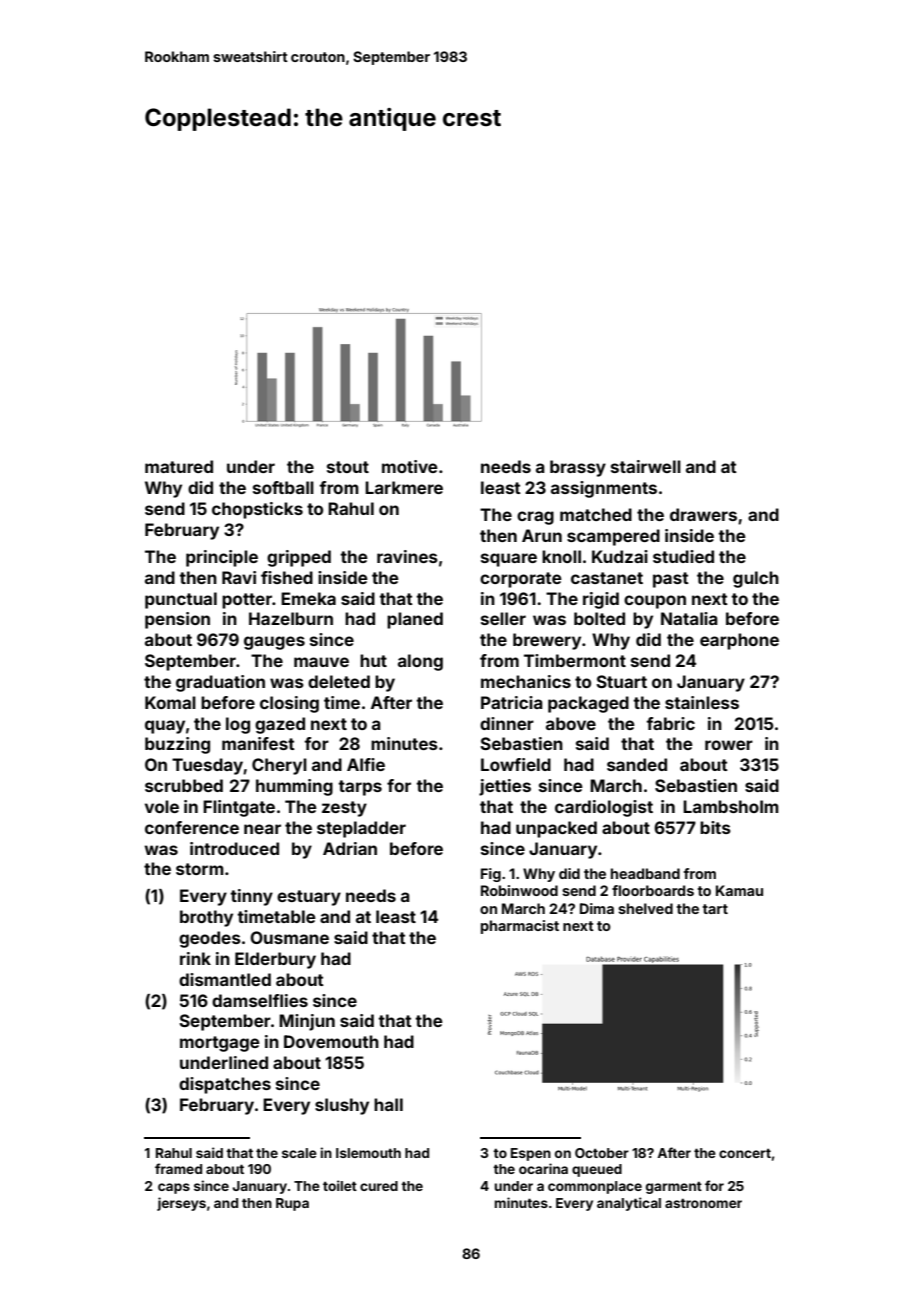 This page has height=1311, width=924. Describe the element at coordinates (521, 580) in the page. I see `corporate` at that location.
